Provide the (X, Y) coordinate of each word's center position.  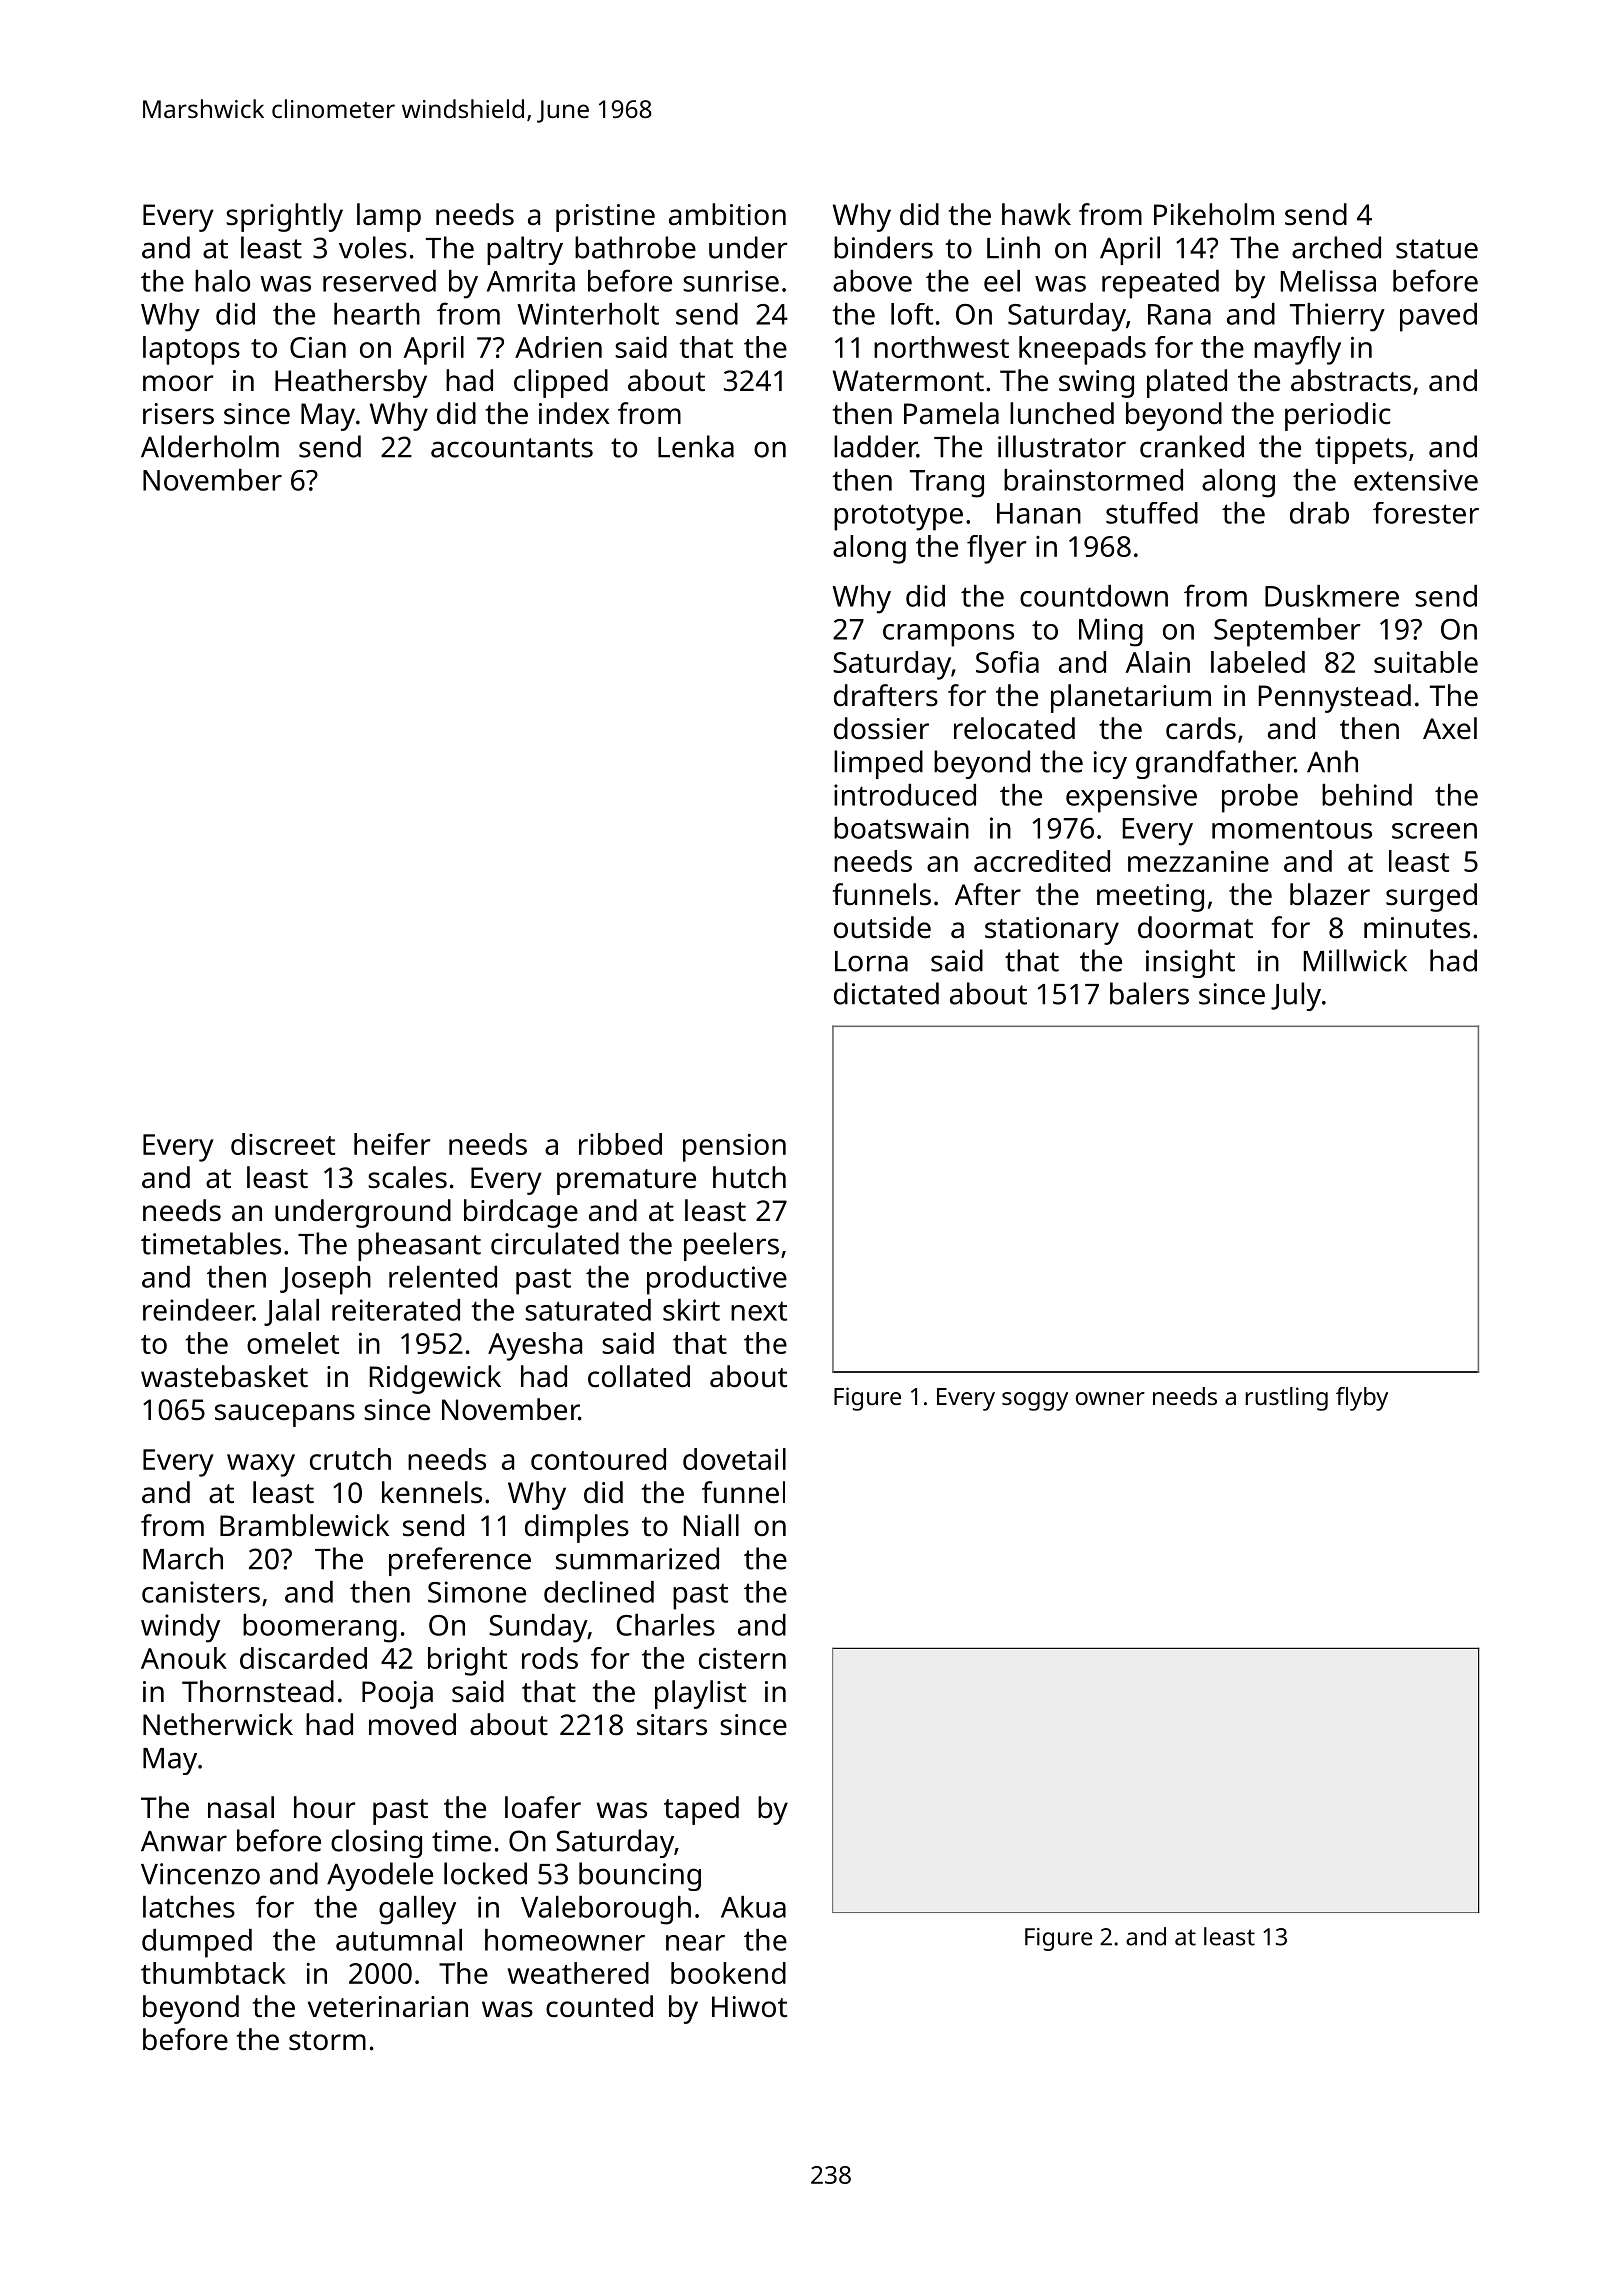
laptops (191, 350)
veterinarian (388, 2007)
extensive (1416, 480)
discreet (283, 1144)
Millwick (1355, 960)
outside (882, 927)
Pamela (951, 413)
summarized (637, 1558)
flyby (1362, 1399)
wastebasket (224, 1376)
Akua (753, 1907)
